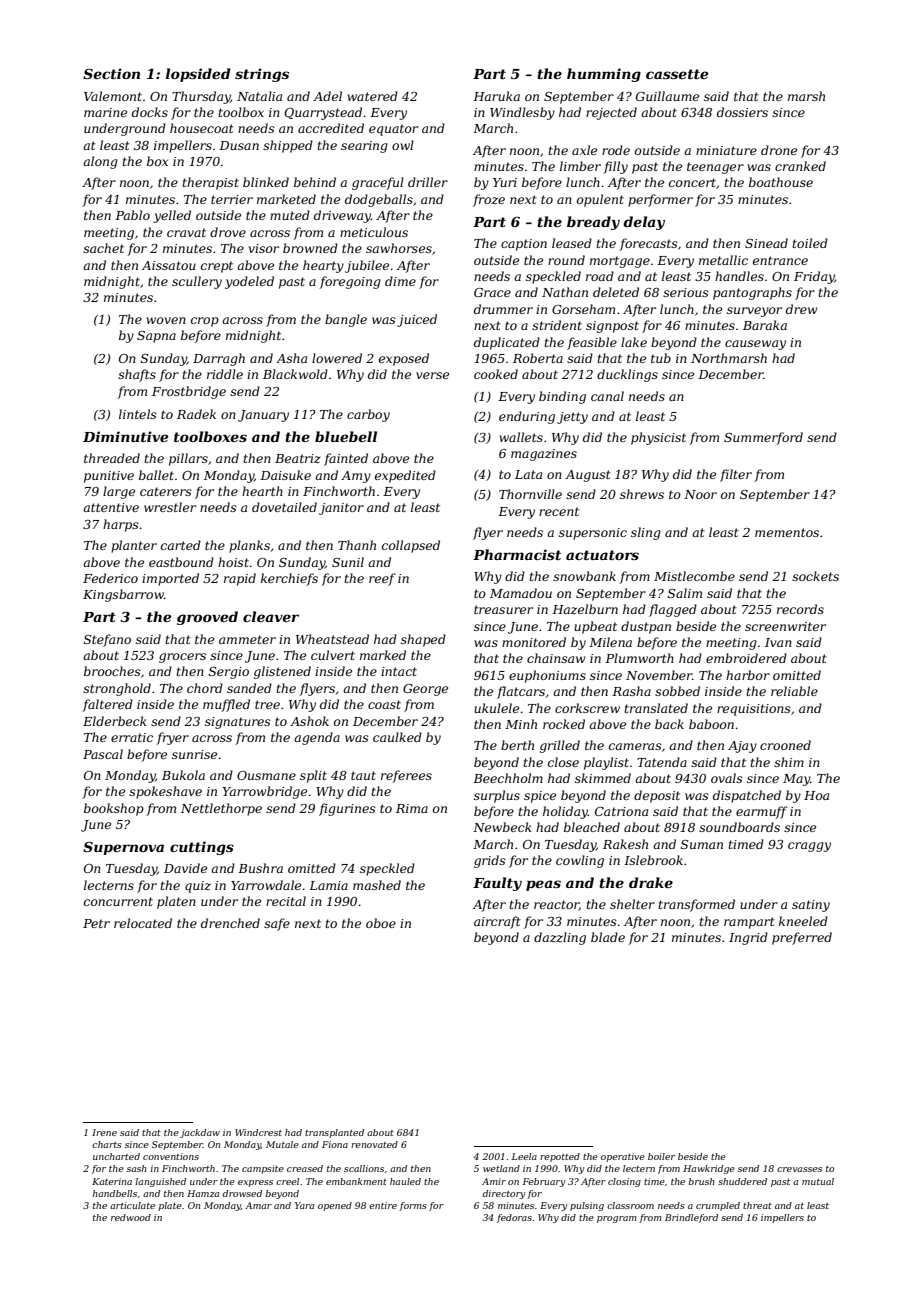  What do you see at coordinates (202, 848) in the screenshot?
I see `cuttings` at bounding box center [202, 848].
